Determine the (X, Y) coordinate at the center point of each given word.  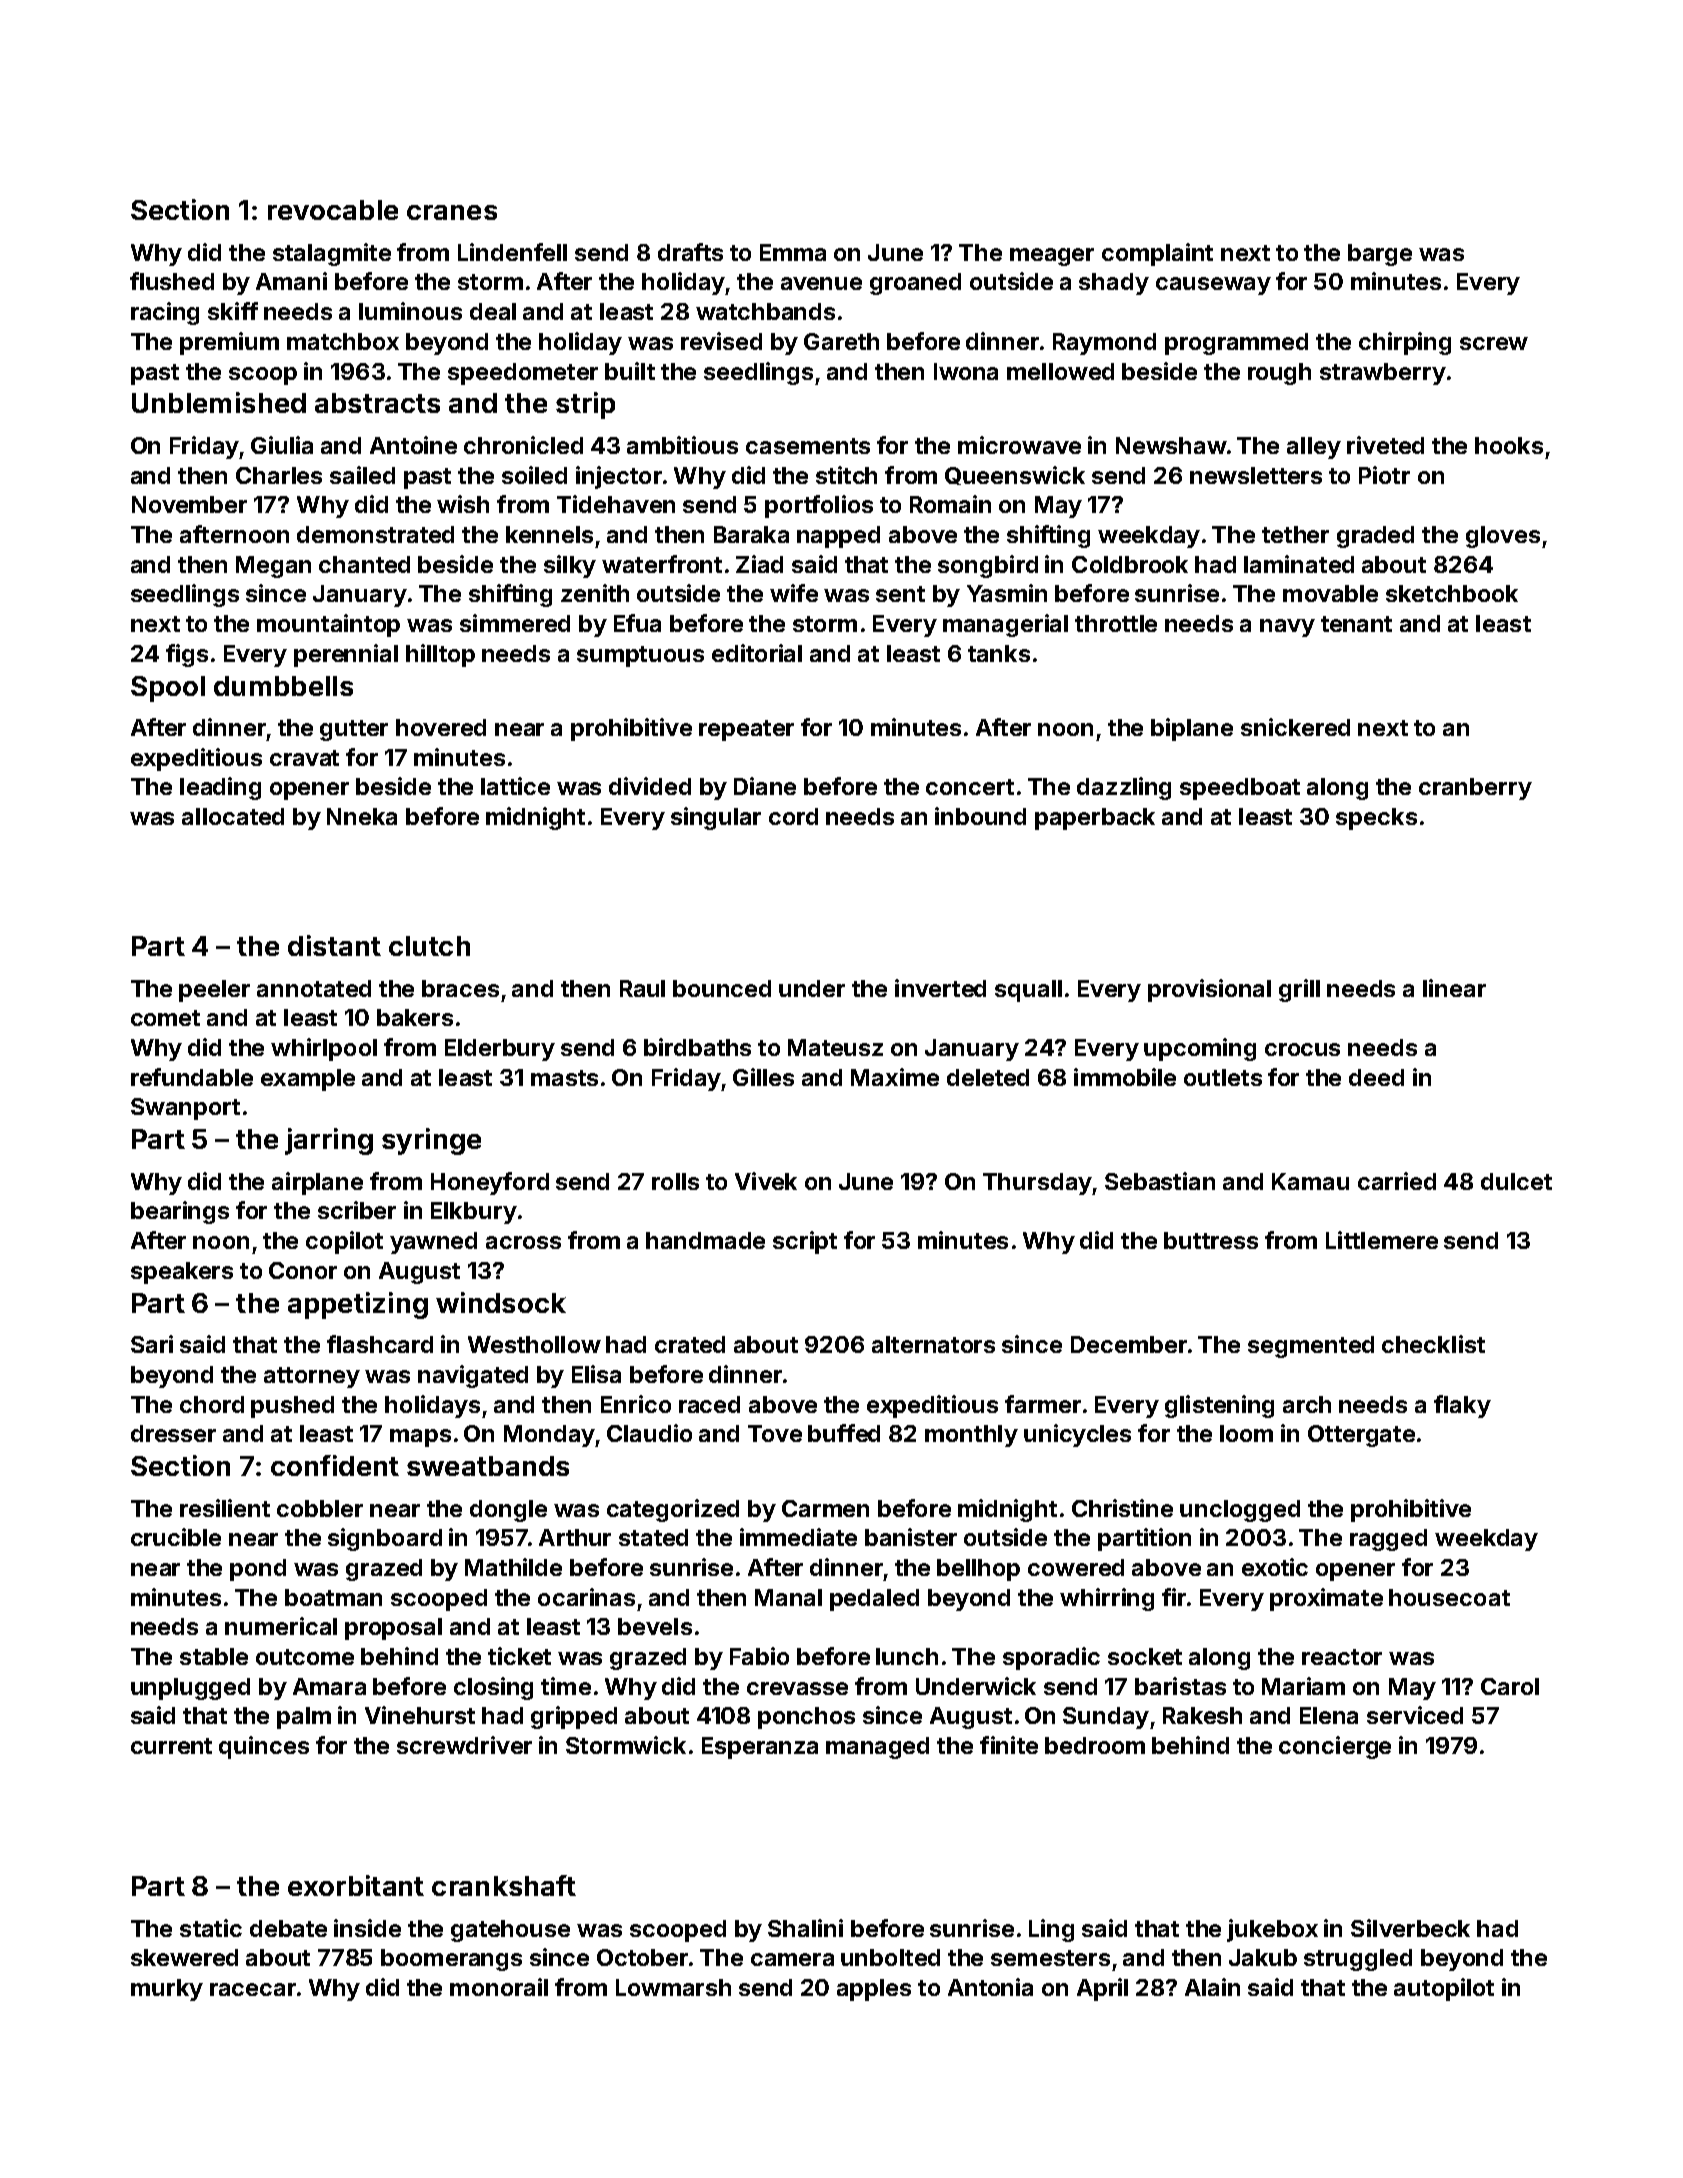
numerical (281, 1626)
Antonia (990, 1987)
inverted (940, 988)
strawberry (1383, 374)
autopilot (1444, 1989)
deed (1376, 1077)
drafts (690, 252)
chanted (364, 564)
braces (460, 988)
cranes (452, 212)
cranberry (1475, 789)
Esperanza (760, 1748)
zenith (595, 593)
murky (167, 1990)
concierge (1335, 1747)
